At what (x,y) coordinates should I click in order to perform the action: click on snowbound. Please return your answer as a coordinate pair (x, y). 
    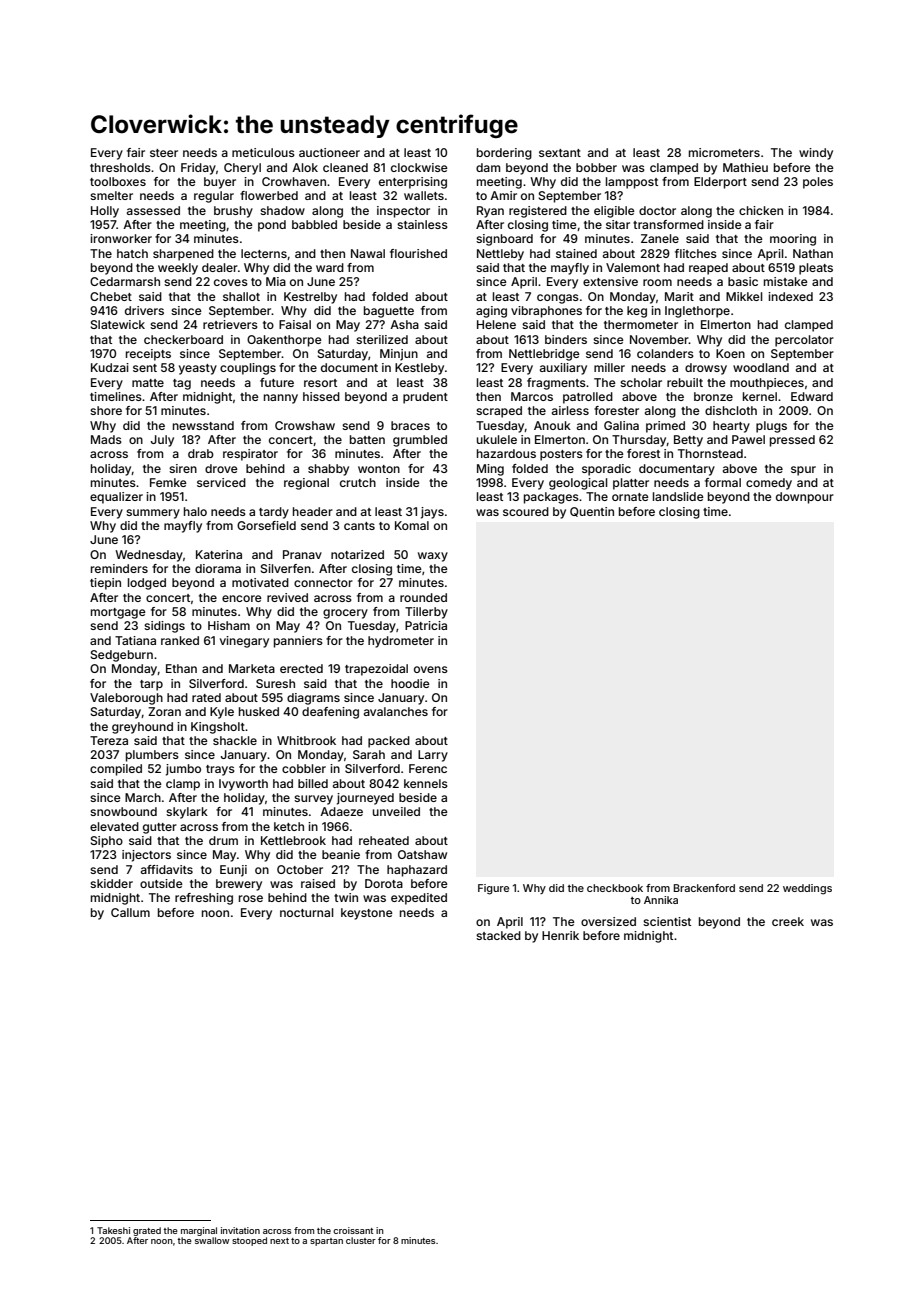
    Looking at the image, I should click on (123, 811).
